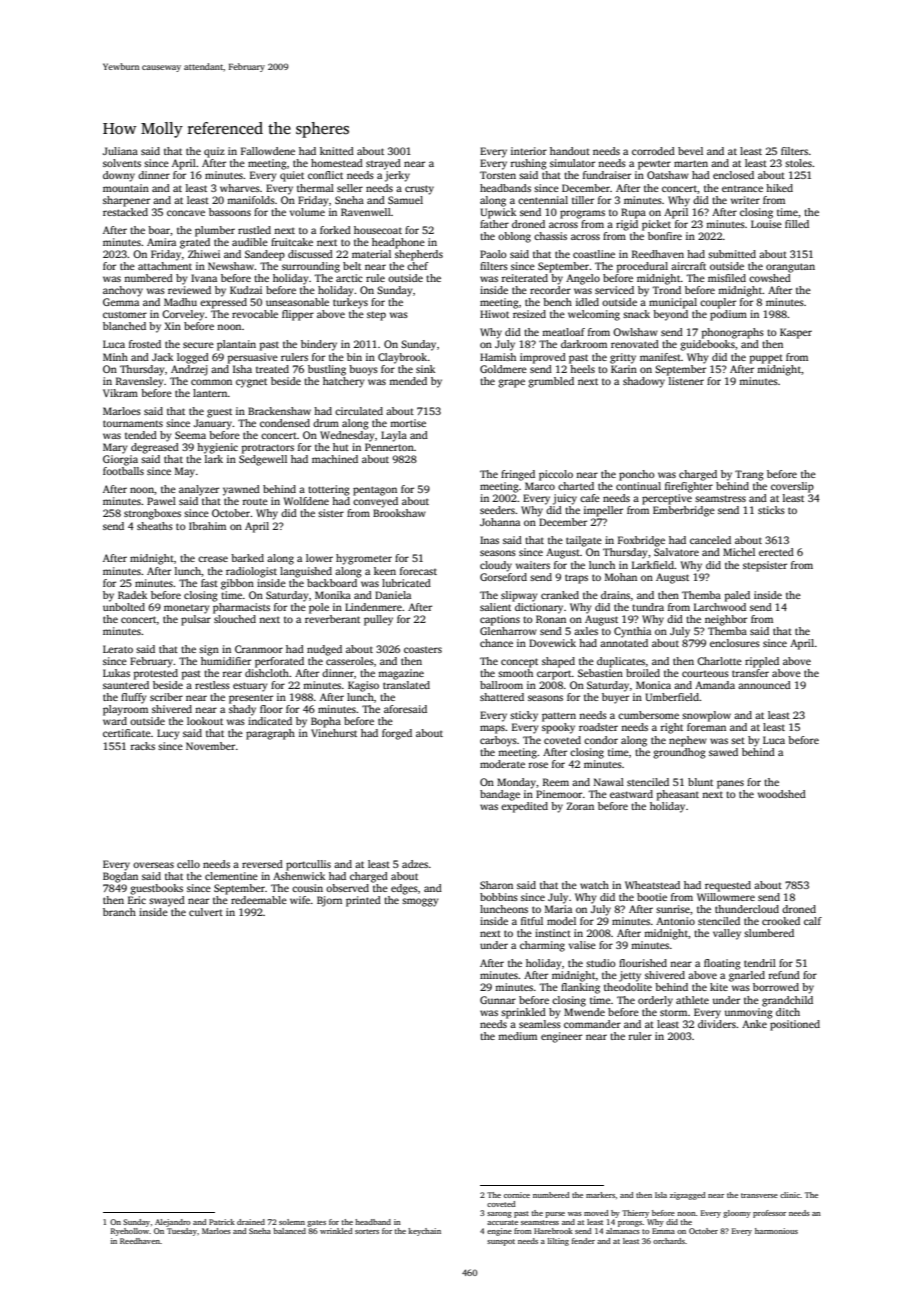 The image size is (924, 1308). I want to click on Tuesday, so click(182, 1232).
